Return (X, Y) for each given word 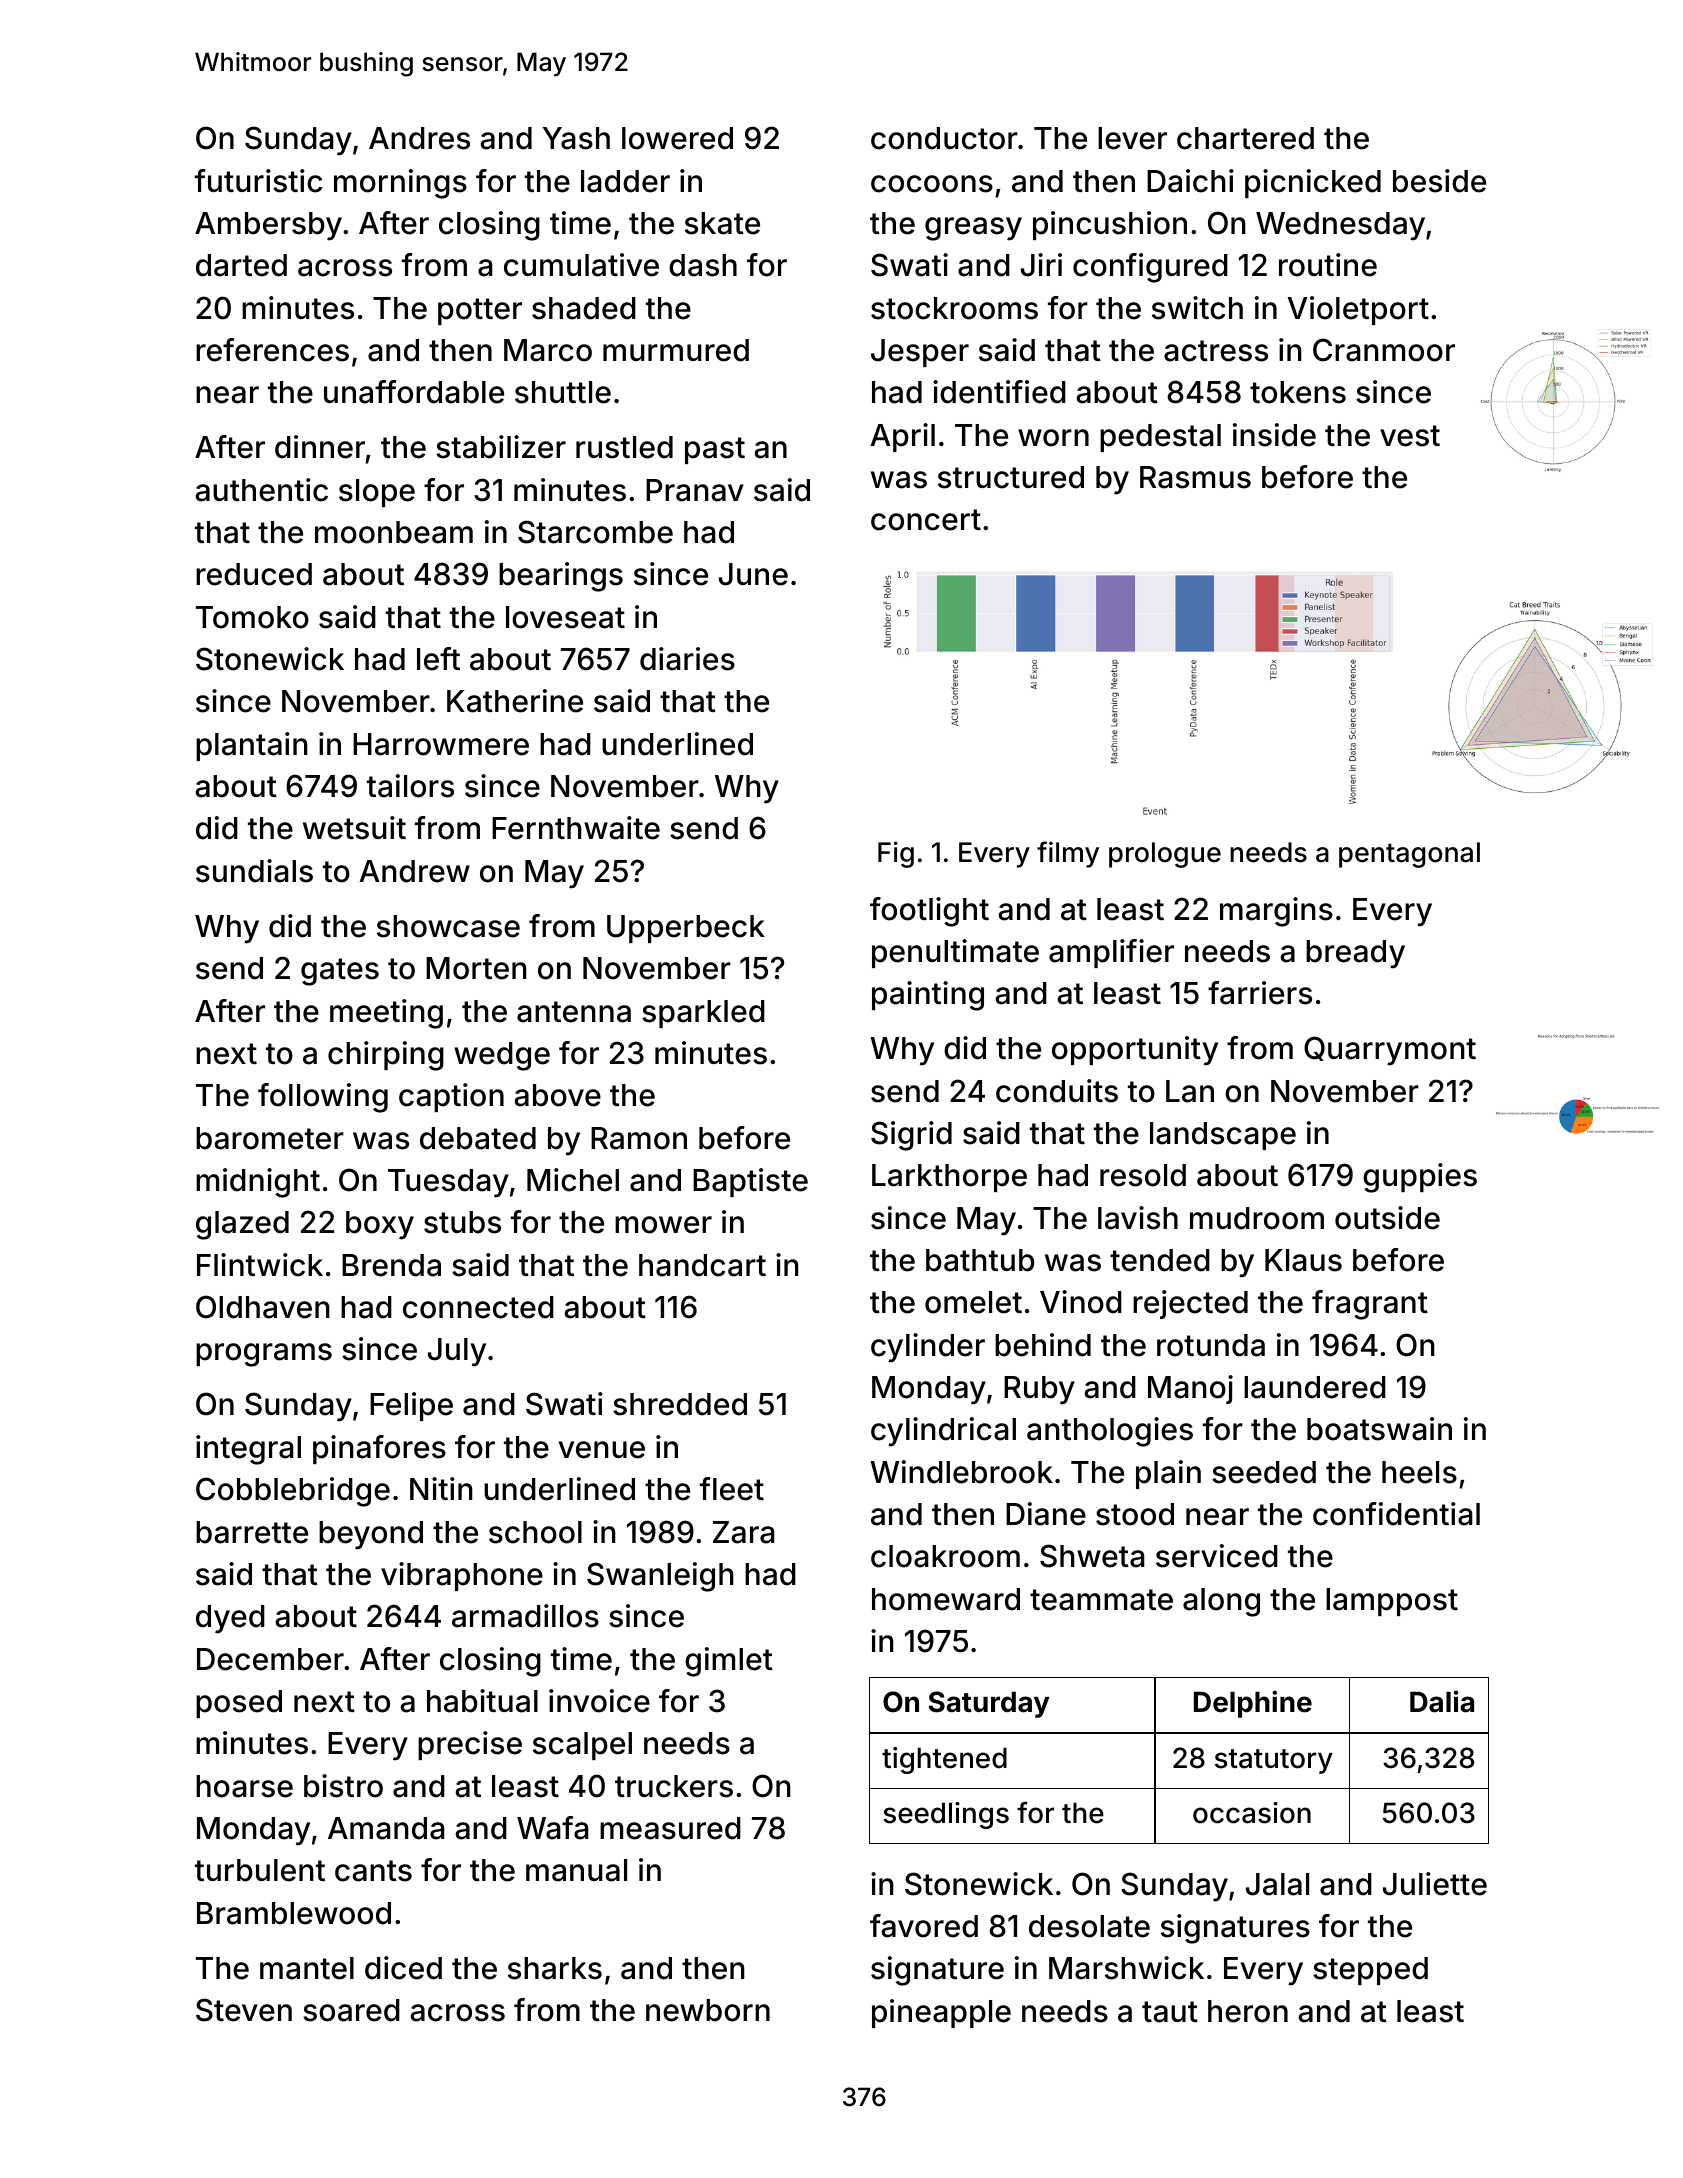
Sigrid (911, 1136)
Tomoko (252, 617)
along (1221, 1602)
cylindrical (943, 1432)
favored (924, 1926)
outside (1387, 1218)
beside (1439, 181)
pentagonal (1409, 855)
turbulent (260, 1870)
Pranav (695, 490)
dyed (230, 1619)
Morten (476, 968)
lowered (677, 138)
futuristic (258, 181)
